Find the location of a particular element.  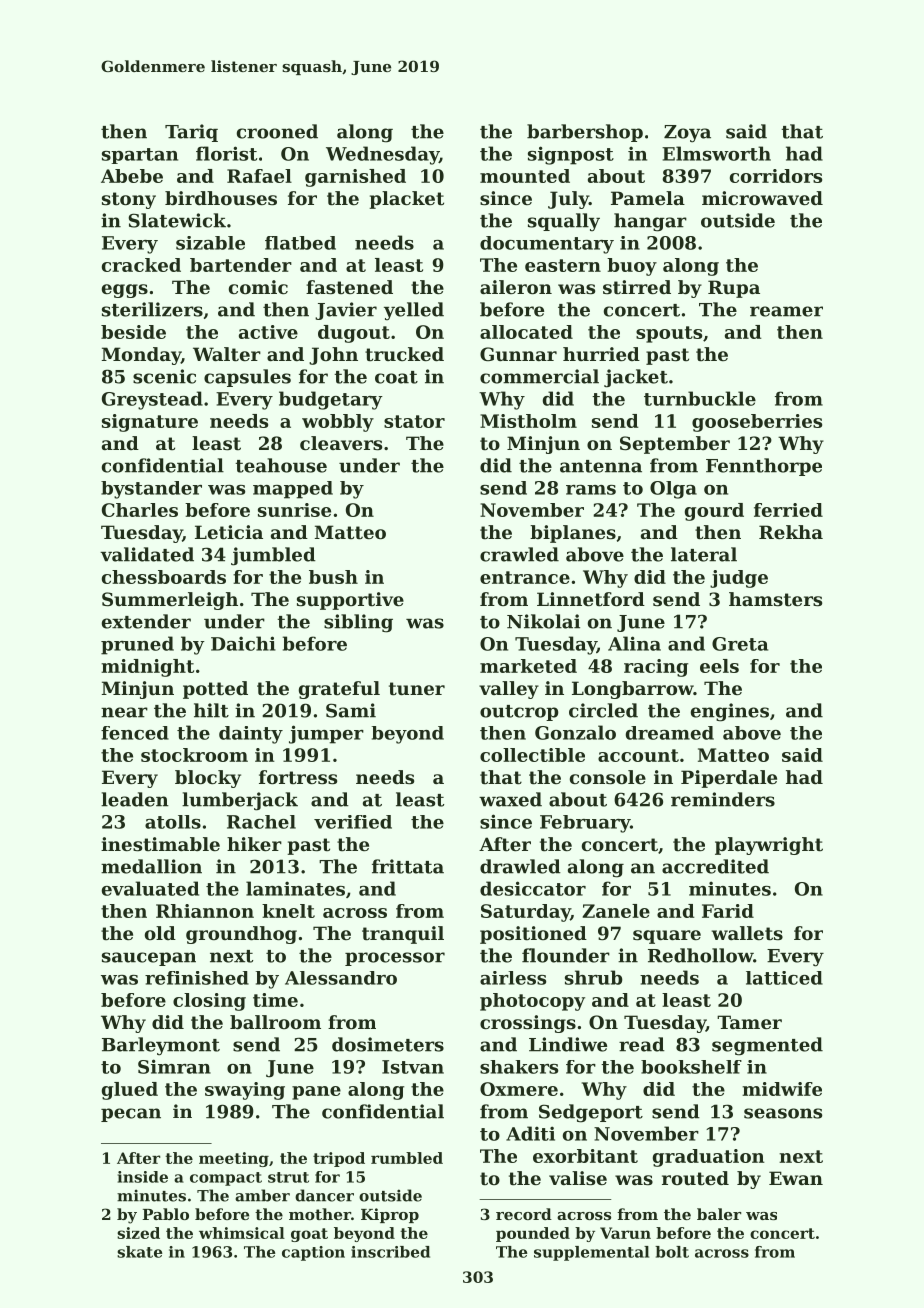

glued is located at coordinates (130, 1091).
